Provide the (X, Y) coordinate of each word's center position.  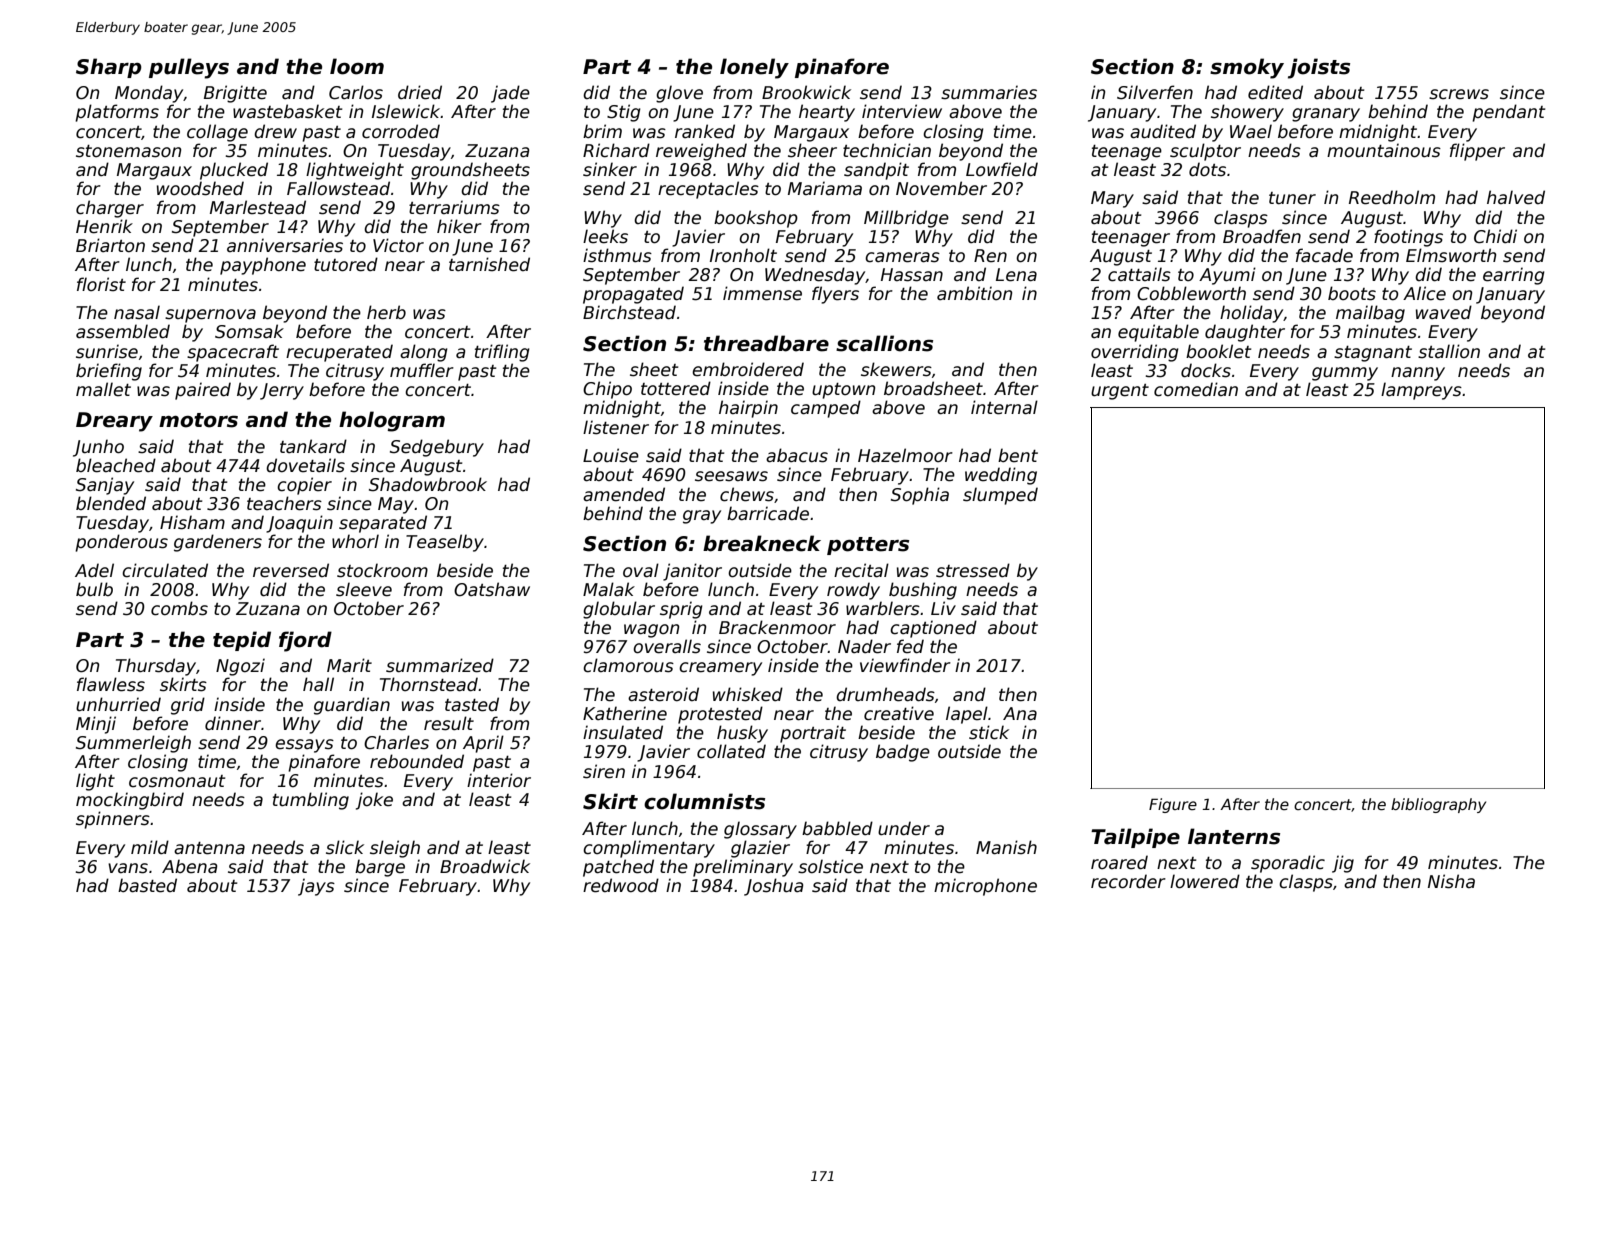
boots (1352, 293)
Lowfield (1002, 169)
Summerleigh (133, 744)
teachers (284, 503)
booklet (1218, 351)
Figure (1173, 805)
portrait (813, 734)
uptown (843, 391)
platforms (117, 113)
